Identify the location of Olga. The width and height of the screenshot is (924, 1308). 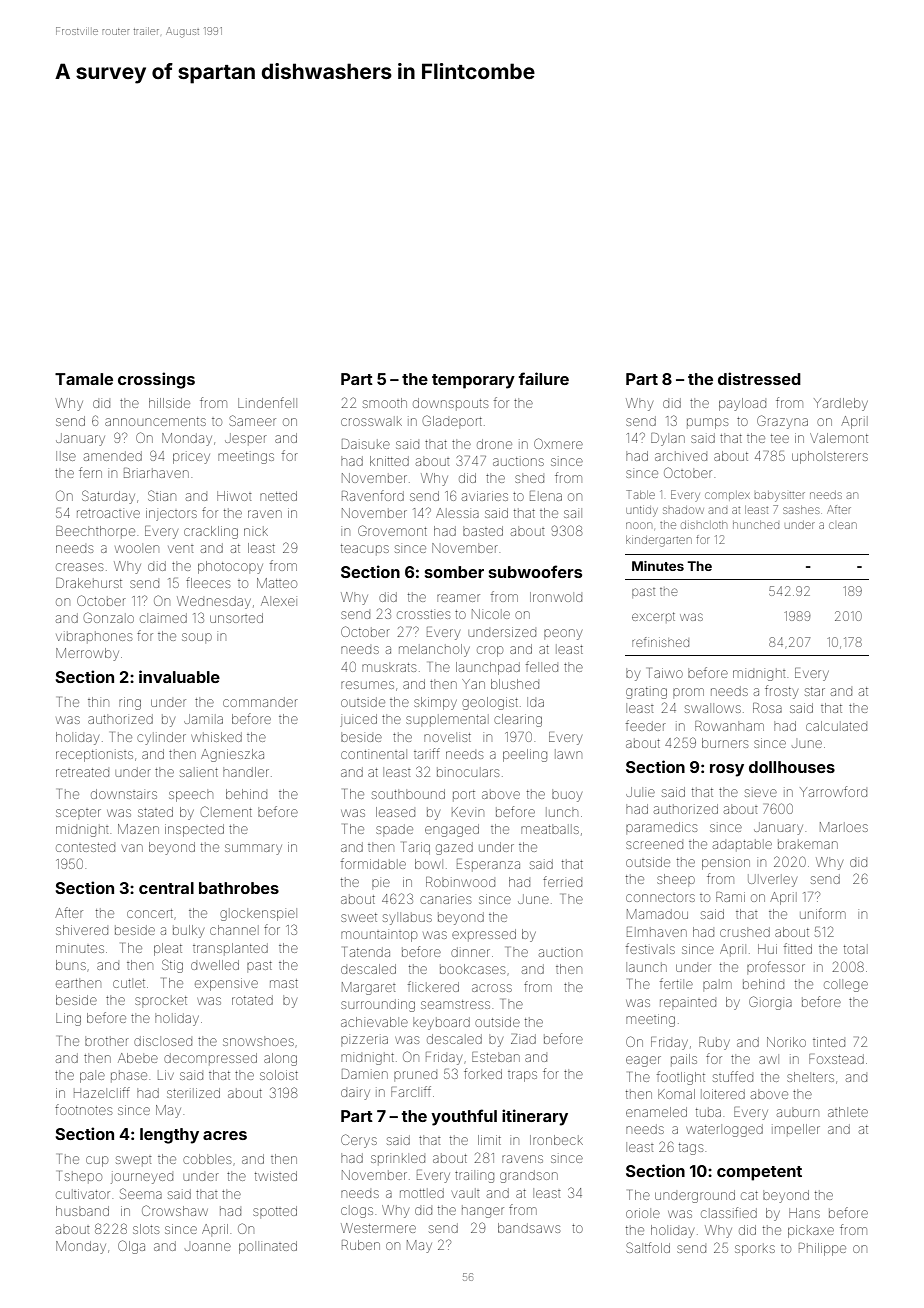
(131, 1247).
